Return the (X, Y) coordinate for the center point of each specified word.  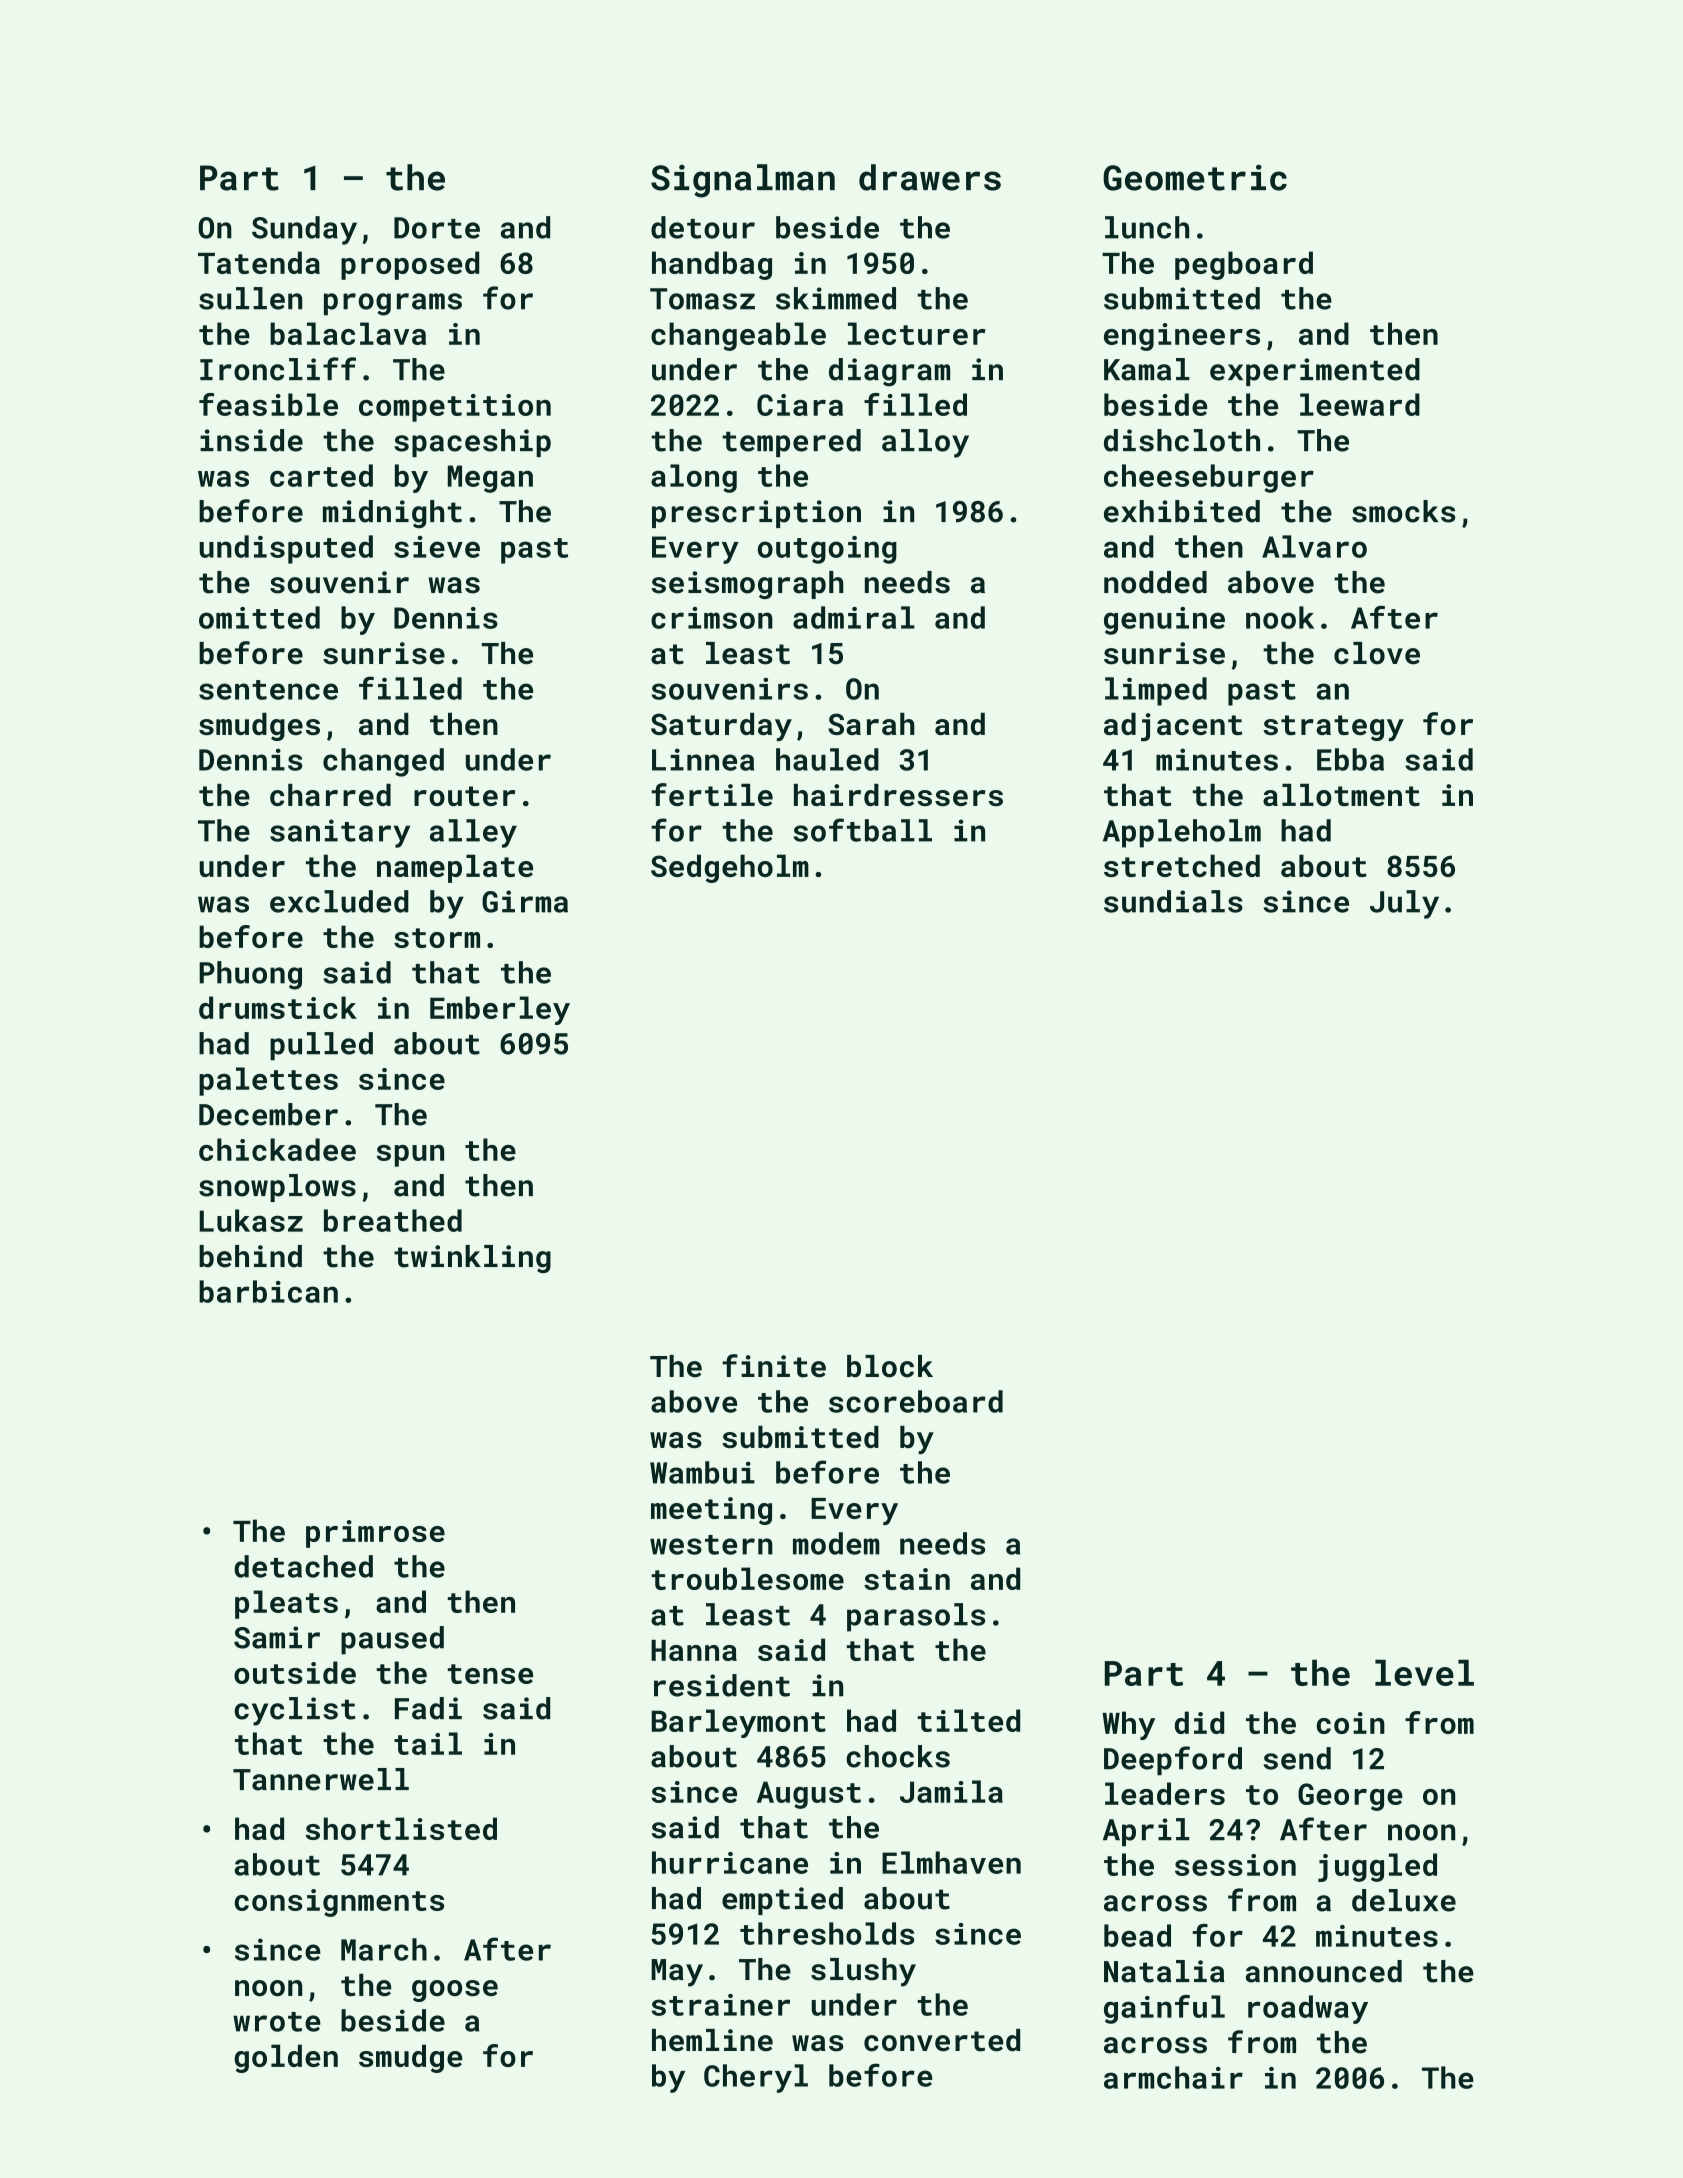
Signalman (743, 181)
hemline (712, 2040)
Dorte (437, 228)
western (711, 1545)
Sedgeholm (730, 868)
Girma (525, 901)
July (1404, 904)
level (1424, 1672)
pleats (286, 1604)
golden (286, 2058)
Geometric (1195, 178)
